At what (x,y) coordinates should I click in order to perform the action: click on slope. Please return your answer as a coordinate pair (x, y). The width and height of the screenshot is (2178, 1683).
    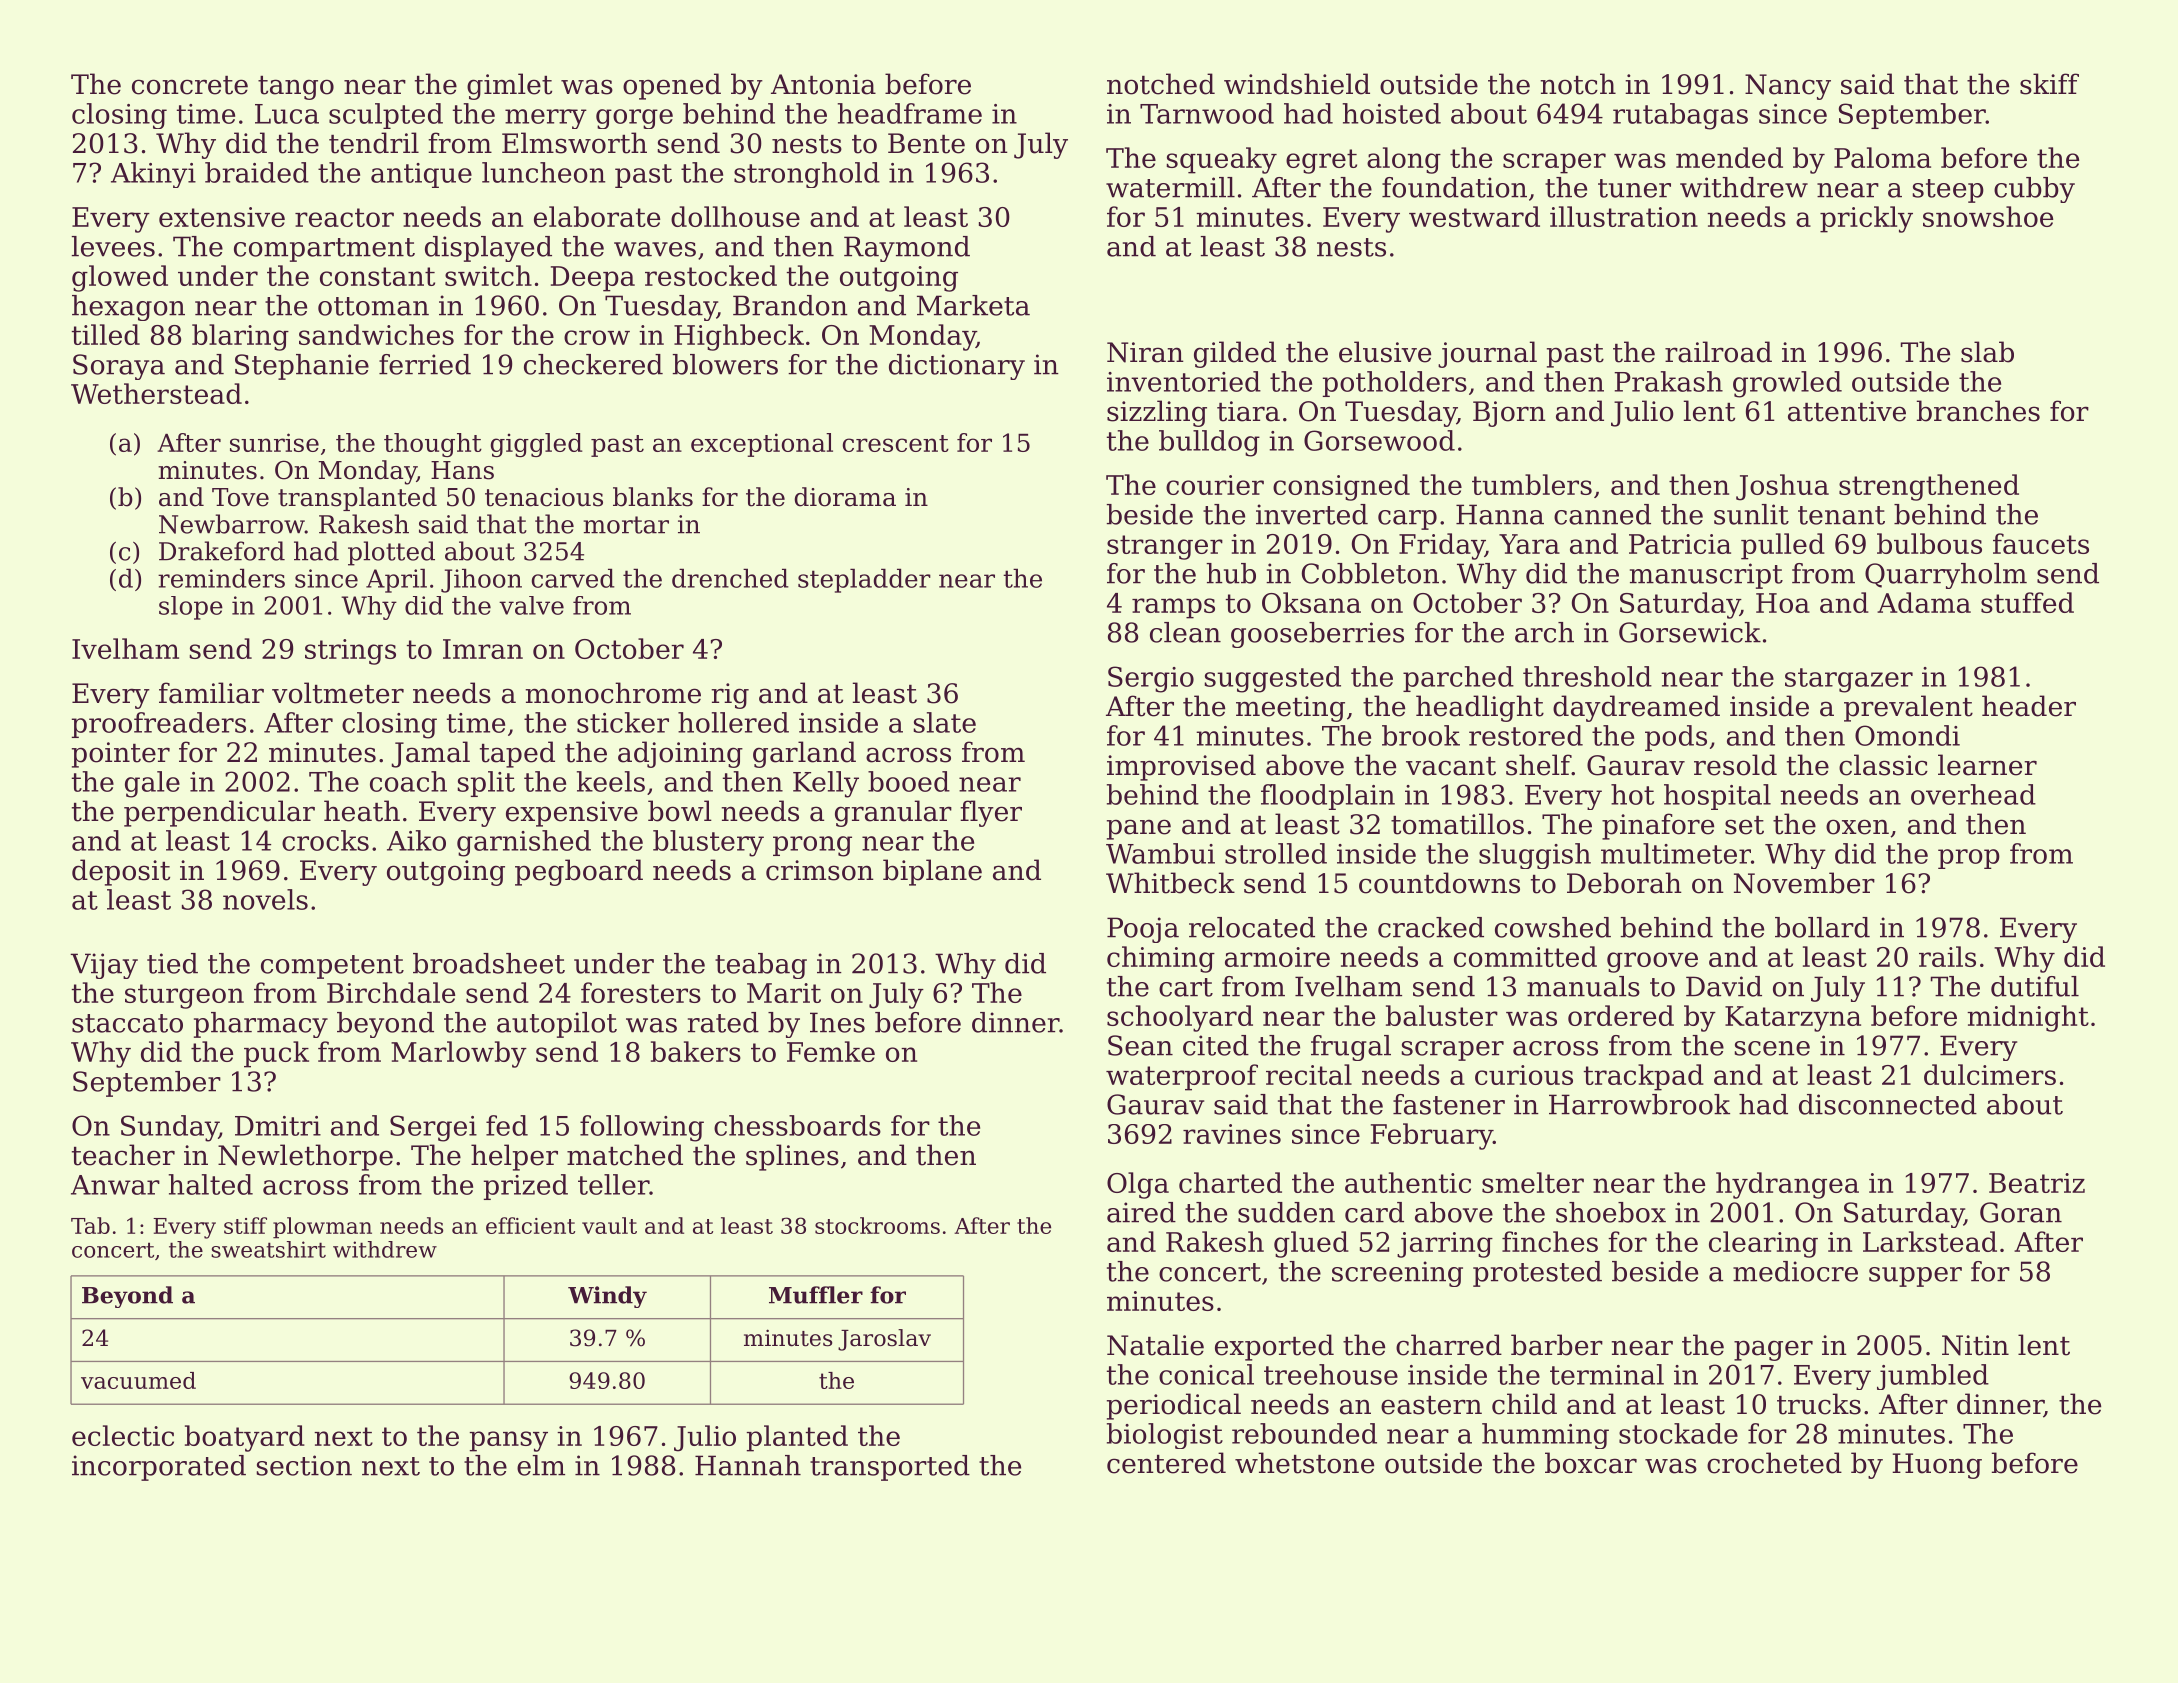
    Looking at the image, I should click on (191, 608).
